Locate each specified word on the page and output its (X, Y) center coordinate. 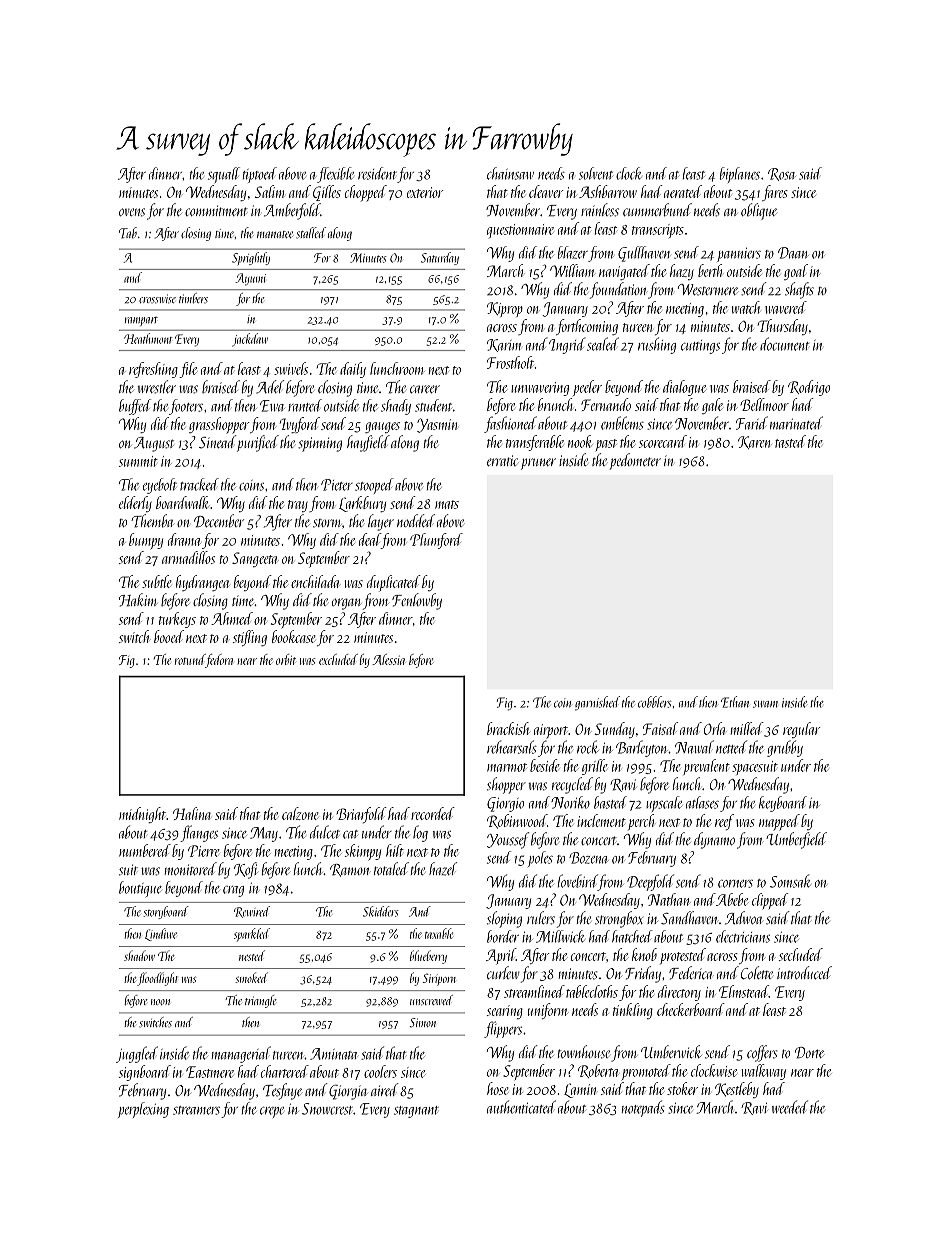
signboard (145, 1073)
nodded (416, 521)
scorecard (663, 441)
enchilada (315, 581)
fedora (219, 661)
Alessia (388, 659)
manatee (275, 234)
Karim (504, 345)
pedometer (635, 461)
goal (796, 272)
